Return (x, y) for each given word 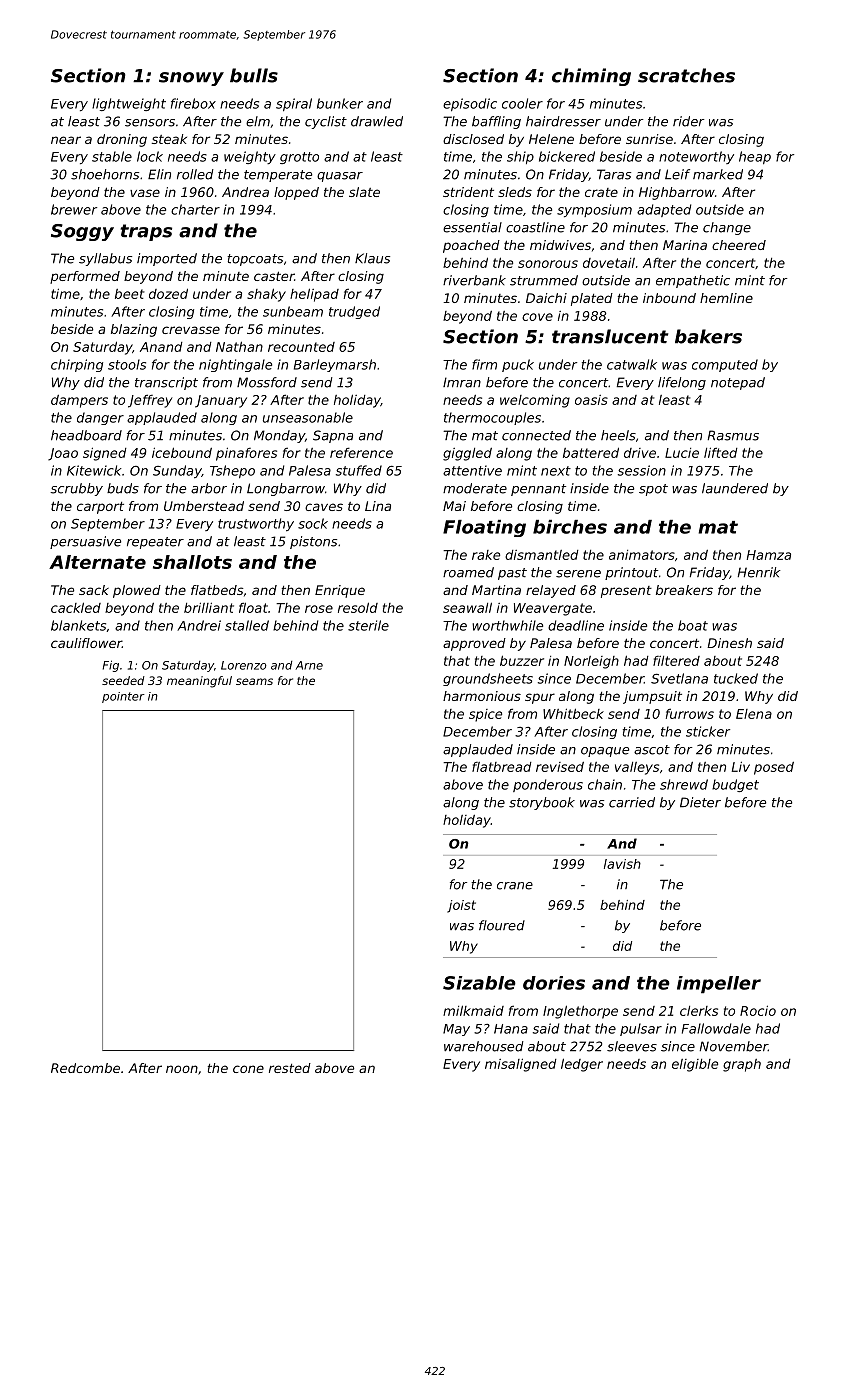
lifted (721, 452)
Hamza (769, 555)
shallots (192, 562)
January (221, 401)
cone (248, 1069)
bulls (254, 75)
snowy (191, 79)
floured (502, 925)
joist (461, 906)
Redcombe (85, 1068)
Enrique (340, 591)
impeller (719, 985)
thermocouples (492, 418)
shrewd (684, 784)
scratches (686, 75)
